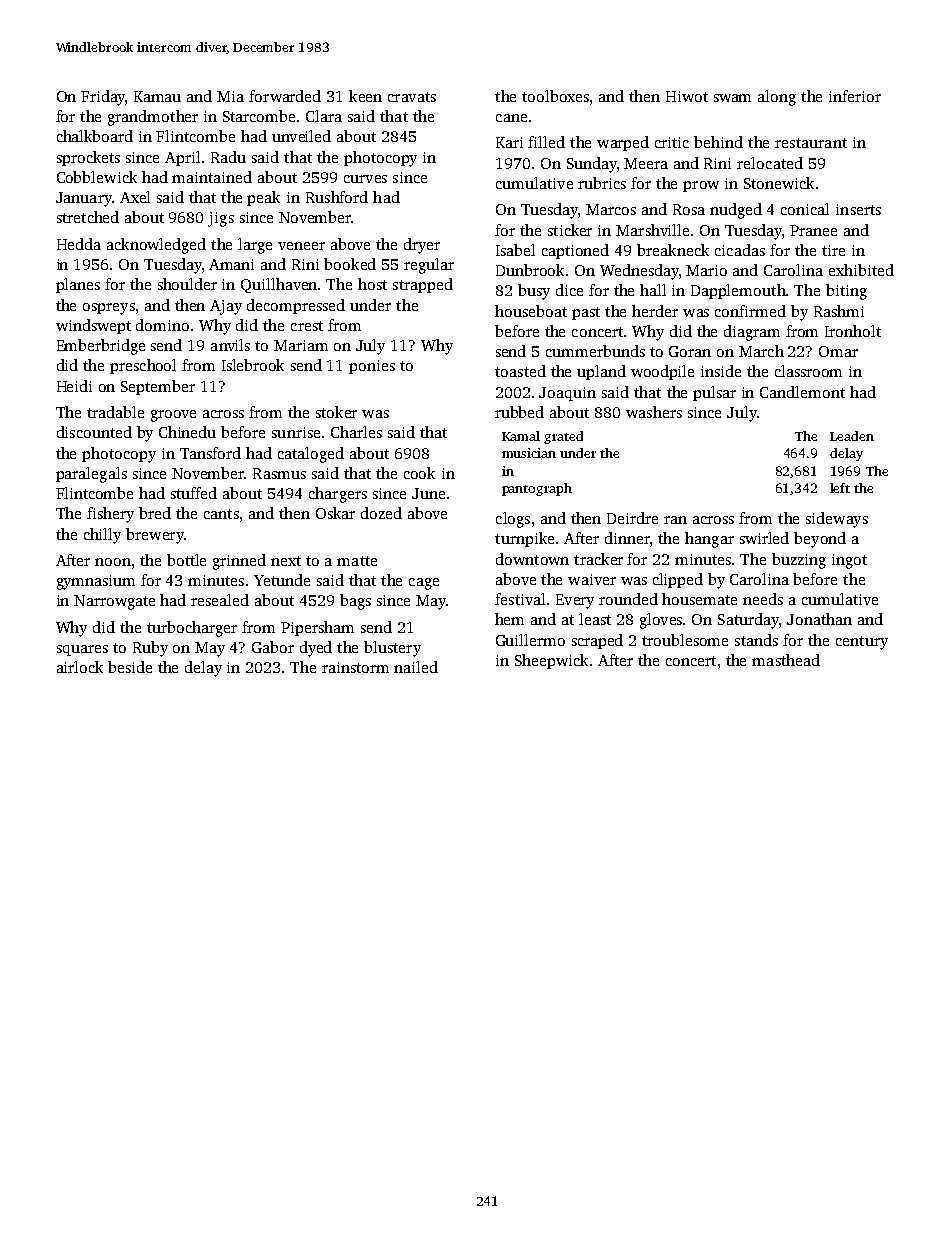 The height and width of the image is (1233, 952). I want to click on cage, so click(424, 584).
